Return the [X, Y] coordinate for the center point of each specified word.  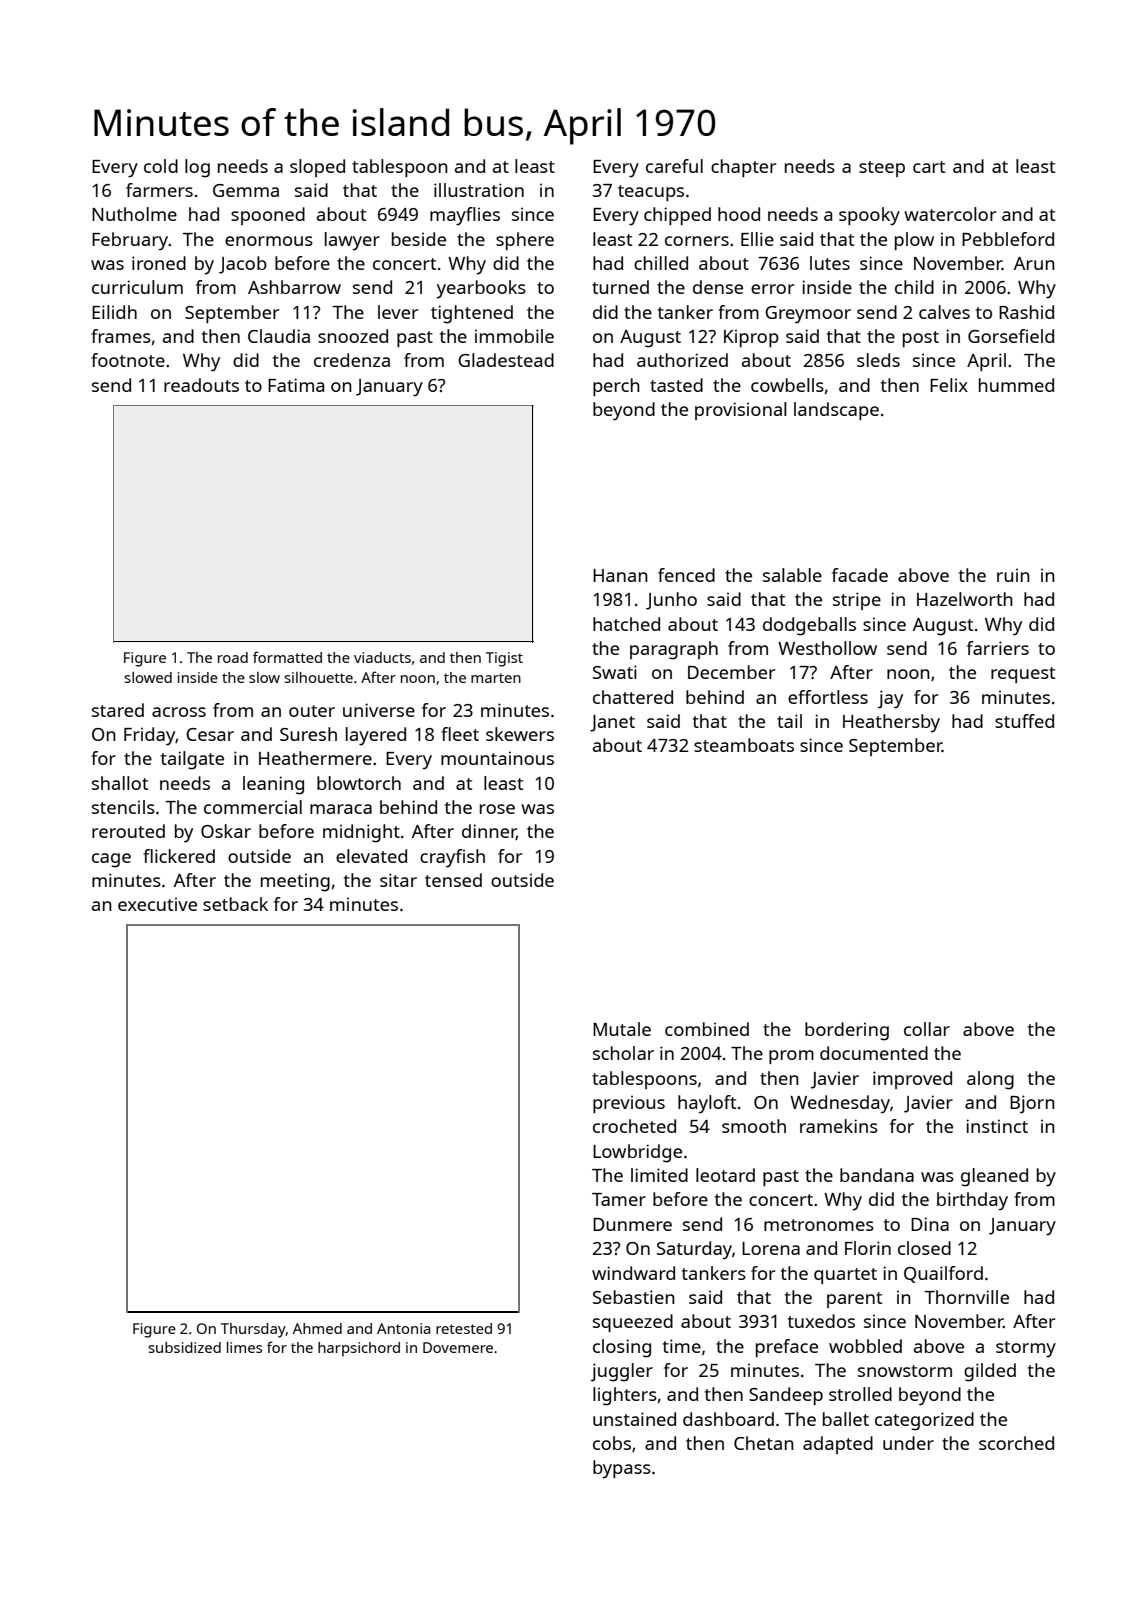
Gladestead [506, 360]
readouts [201, 385]
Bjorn [1032, 1104]
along [990, 1080]
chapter [743, 168]
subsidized [184, 1347]
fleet [460, 734]
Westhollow [827, 648]
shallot [120, 783]
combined [707, 1029]
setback [235, 904]
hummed [1016, 385]
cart [929, 167]
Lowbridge [637, 1153]
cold [161, 166]
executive [157, 904]
